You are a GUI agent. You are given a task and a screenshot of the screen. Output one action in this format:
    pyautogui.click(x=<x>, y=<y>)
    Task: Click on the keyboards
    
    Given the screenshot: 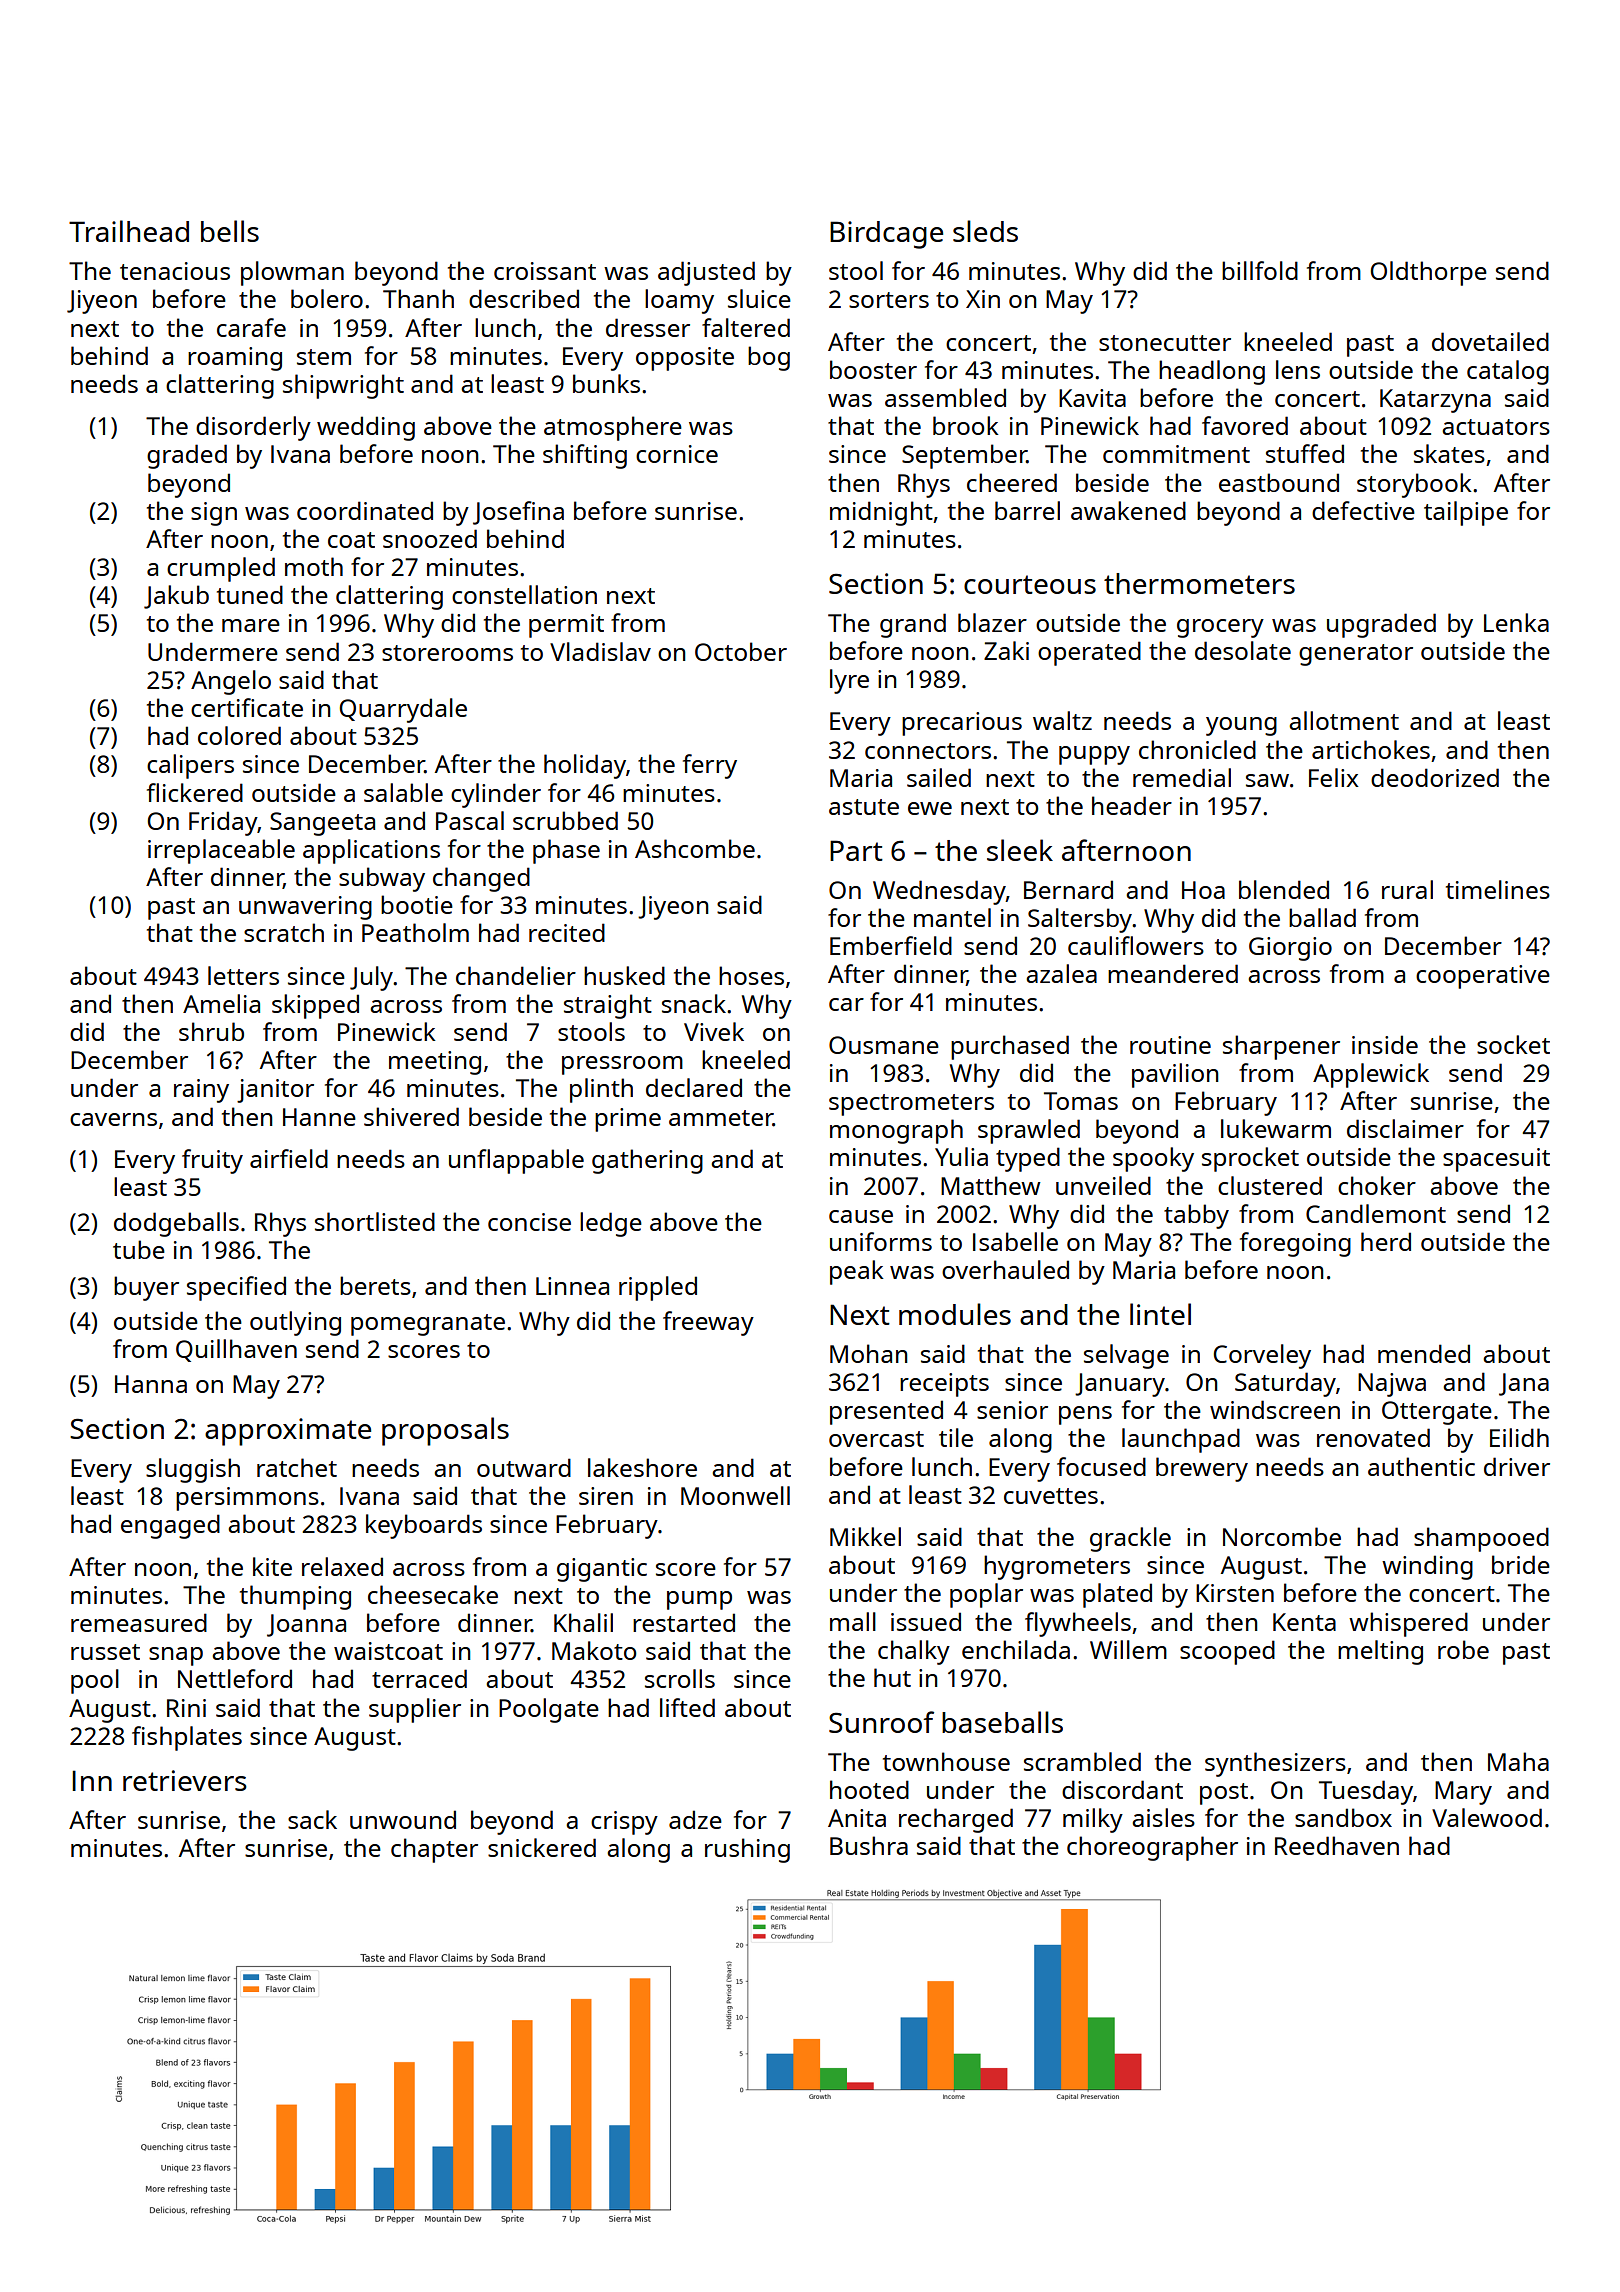 What is the action you would take?
    pyautogui.click(x=424, y=1526)
